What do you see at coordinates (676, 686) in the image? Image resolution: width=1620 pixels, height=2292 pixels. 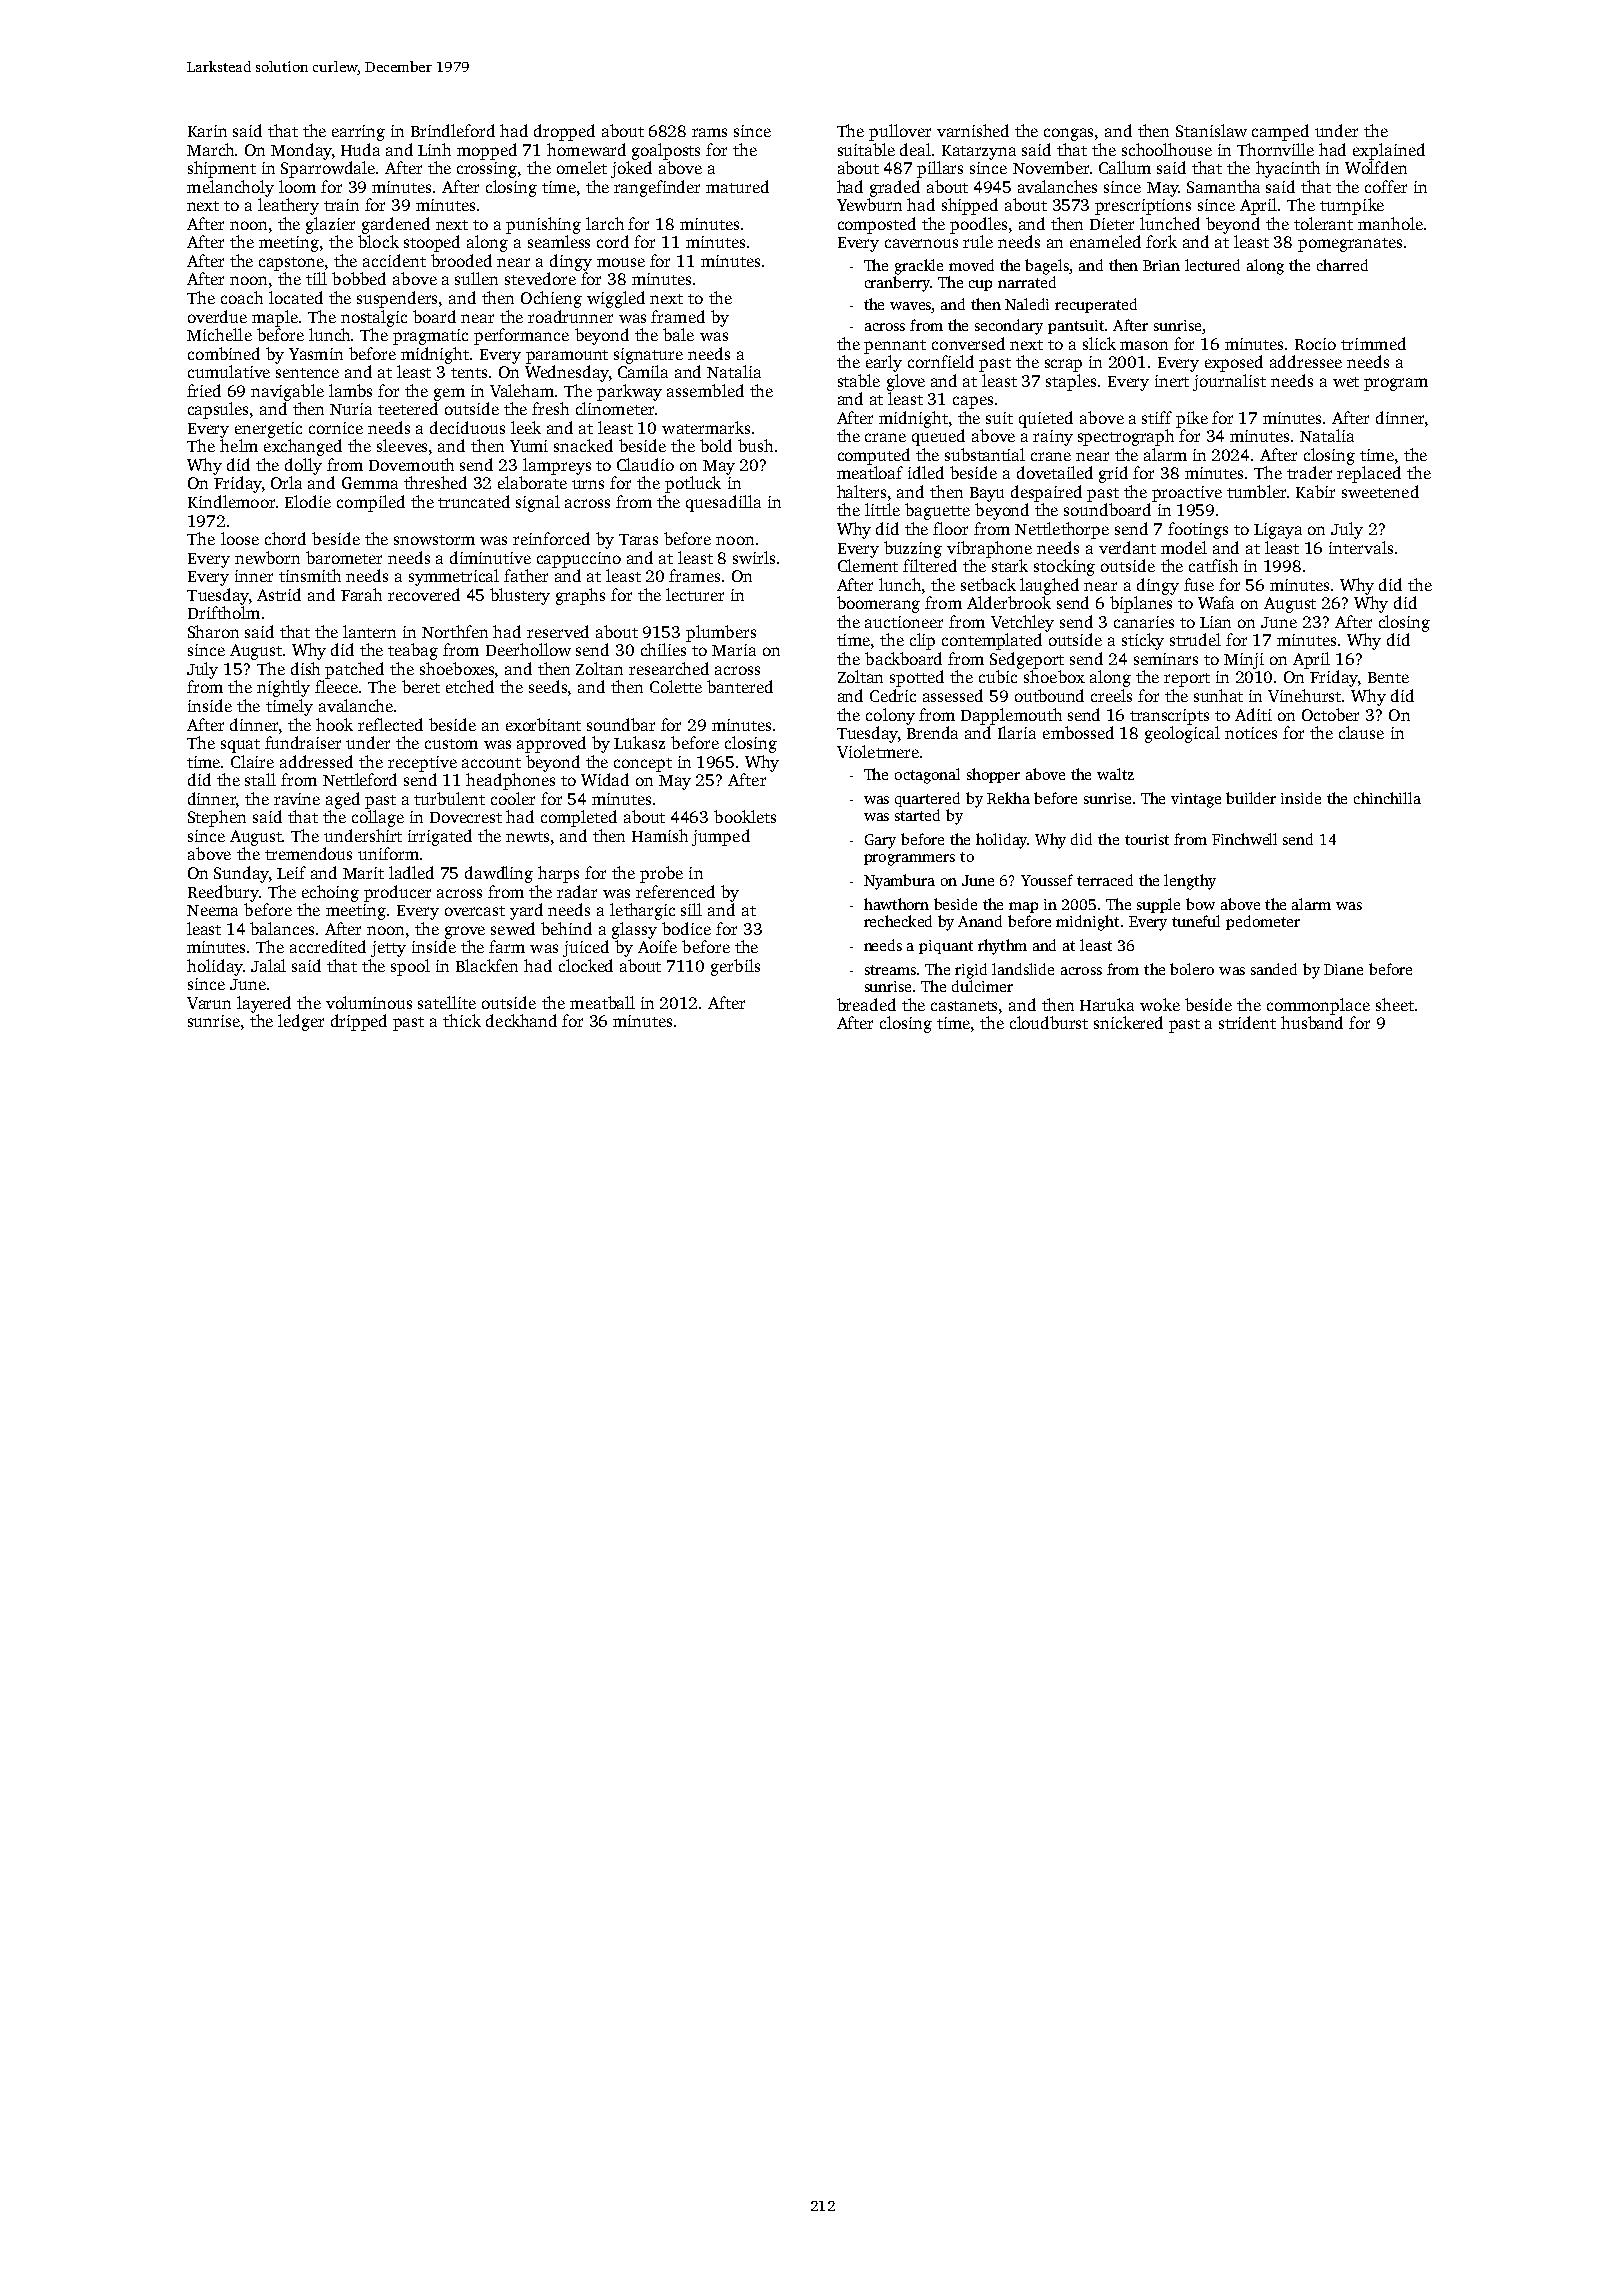 I see `Colette` at bounding box center [676, 686].
